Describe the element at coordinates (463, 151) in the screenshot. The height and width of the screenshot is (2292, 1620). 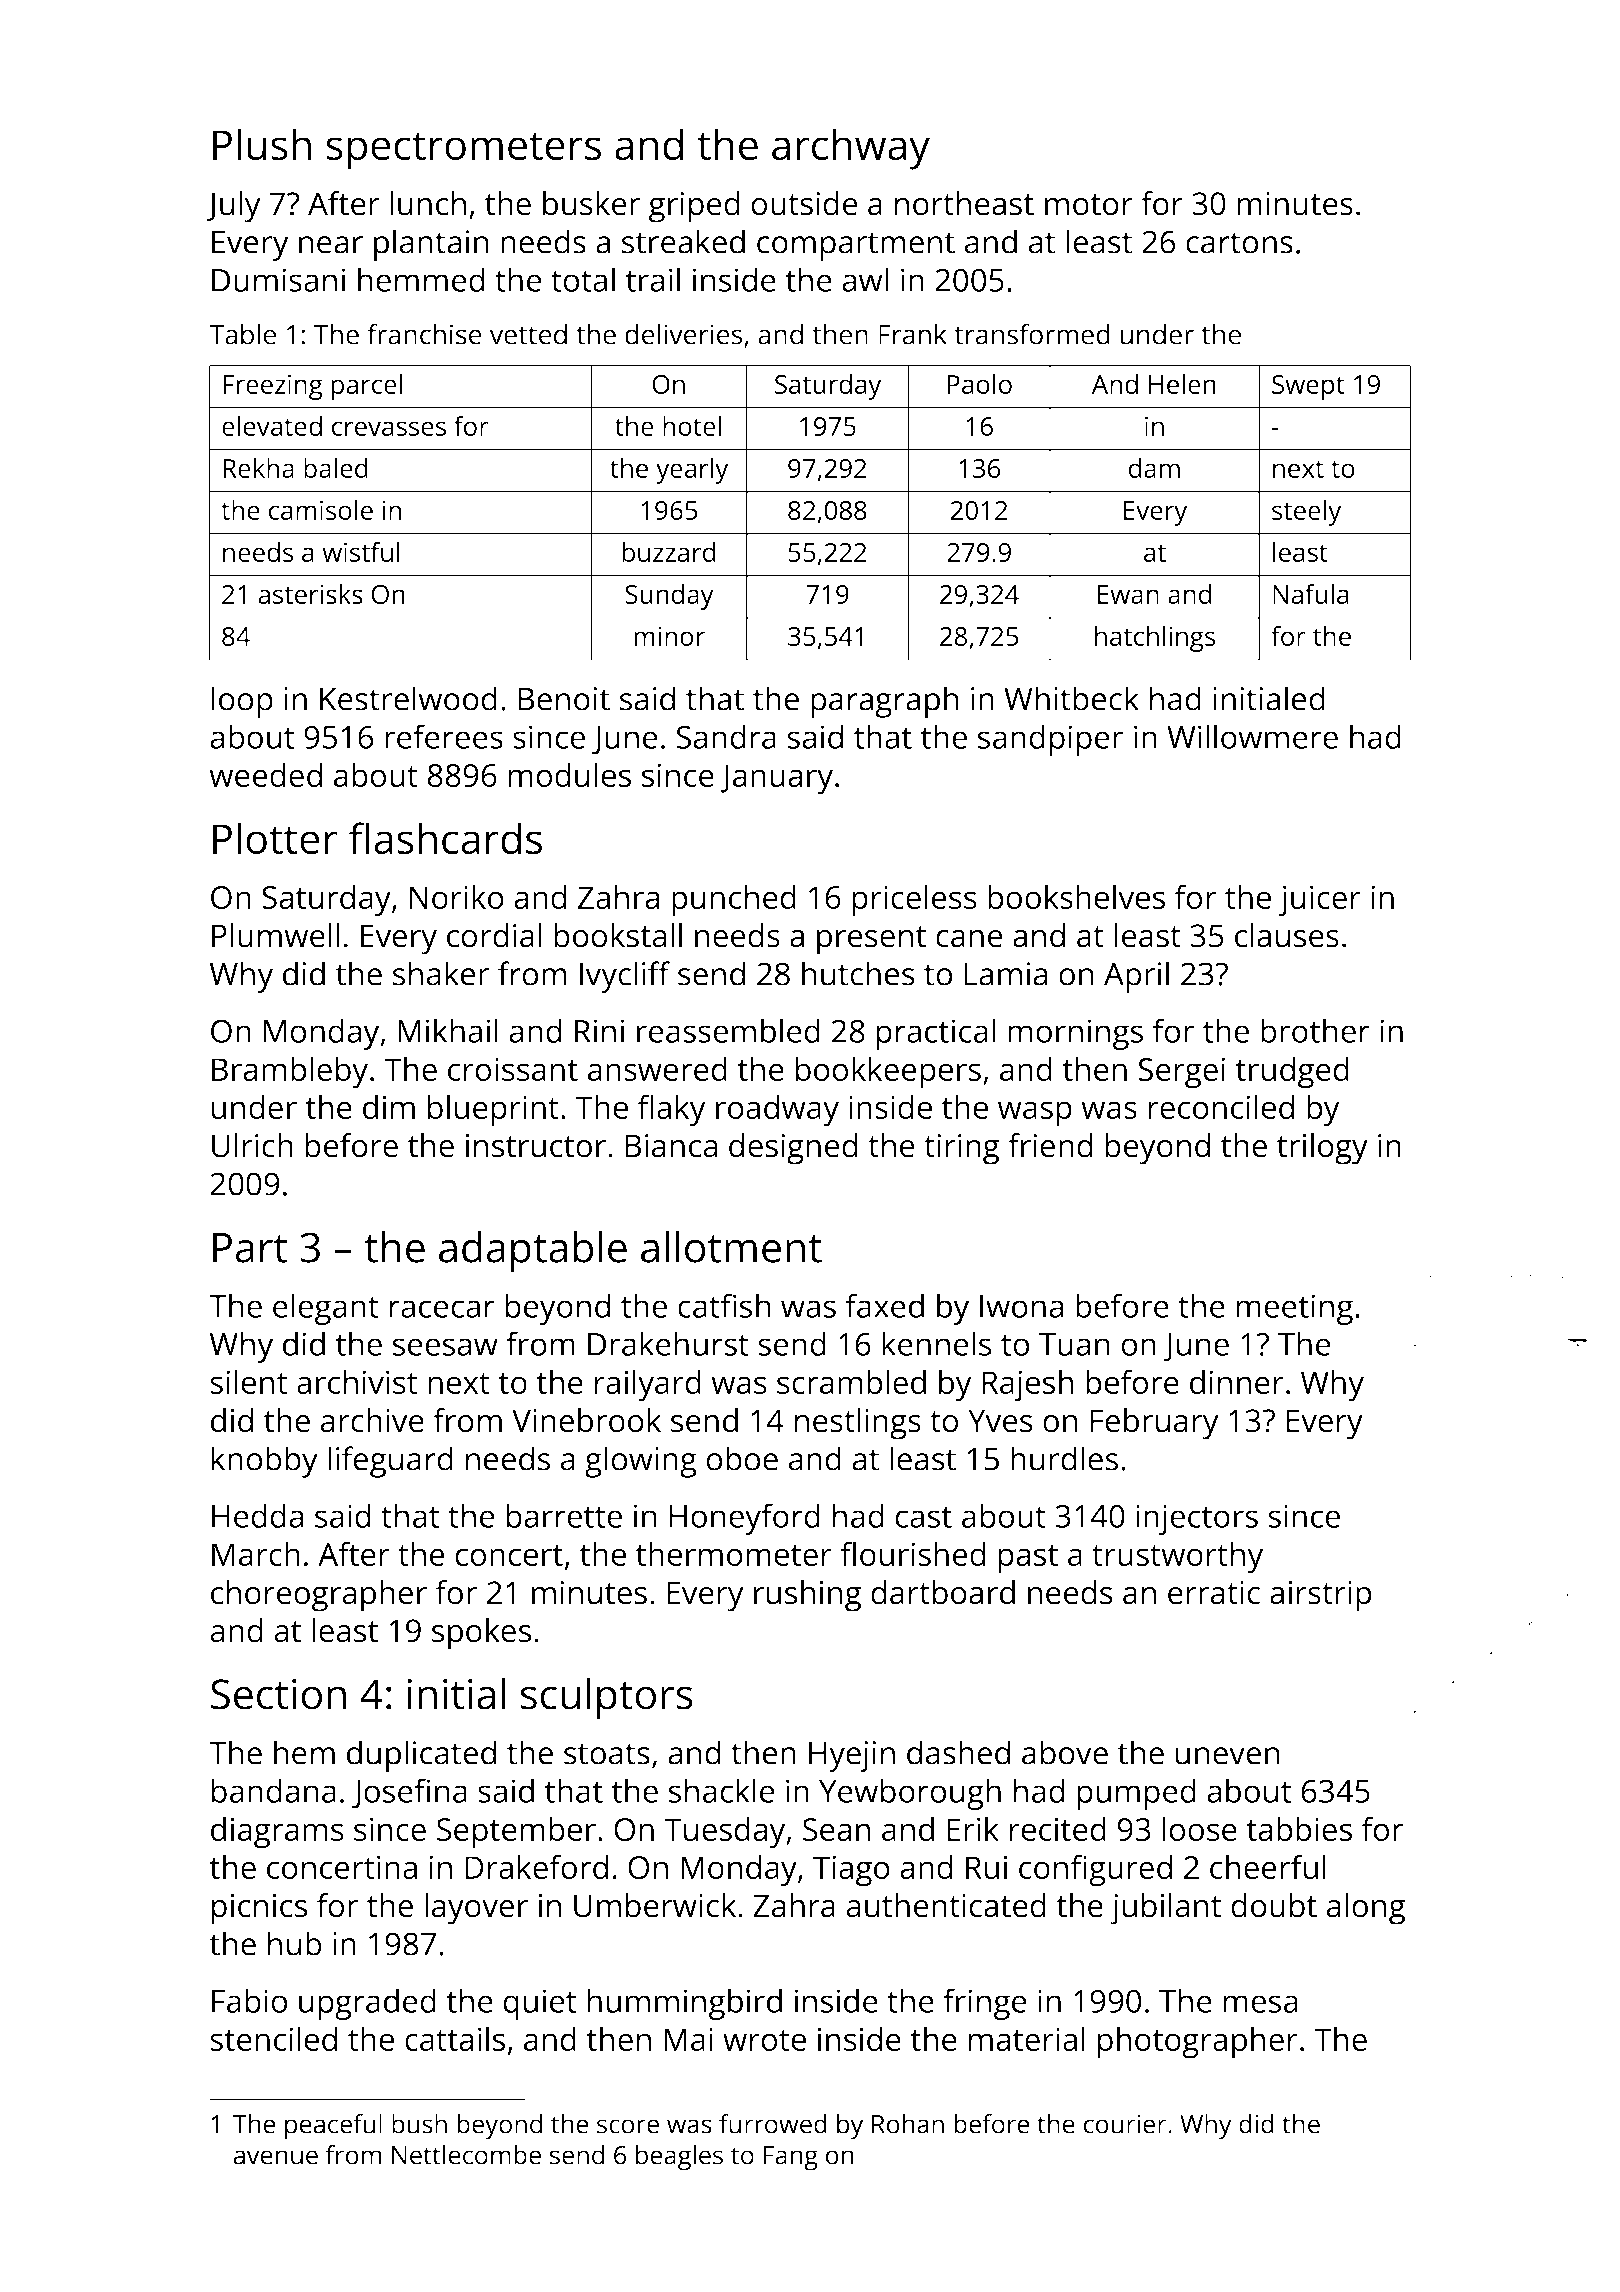
I see `spectrometers` at that location.
